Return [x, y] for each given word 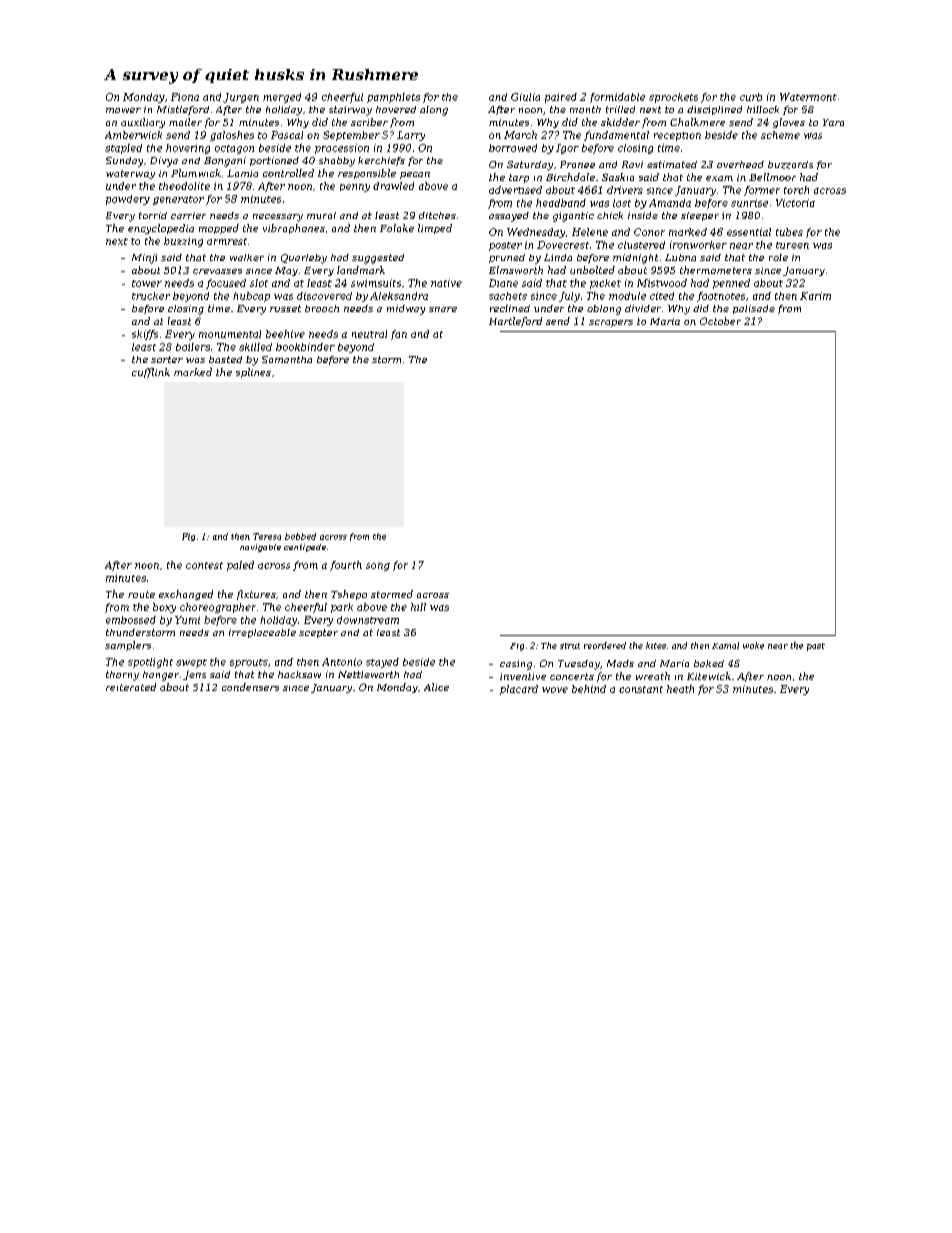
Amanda [670, 203]
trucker [151, 296]
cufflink [151, 373]
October [720, 321]
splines [253, 373]
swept [191, 663]
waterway [130, 174]
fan [399, 335]
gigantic [573, 217]
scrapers [611, 323]
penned [731, 284]
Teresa [267, 536]
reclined [510, 308]
